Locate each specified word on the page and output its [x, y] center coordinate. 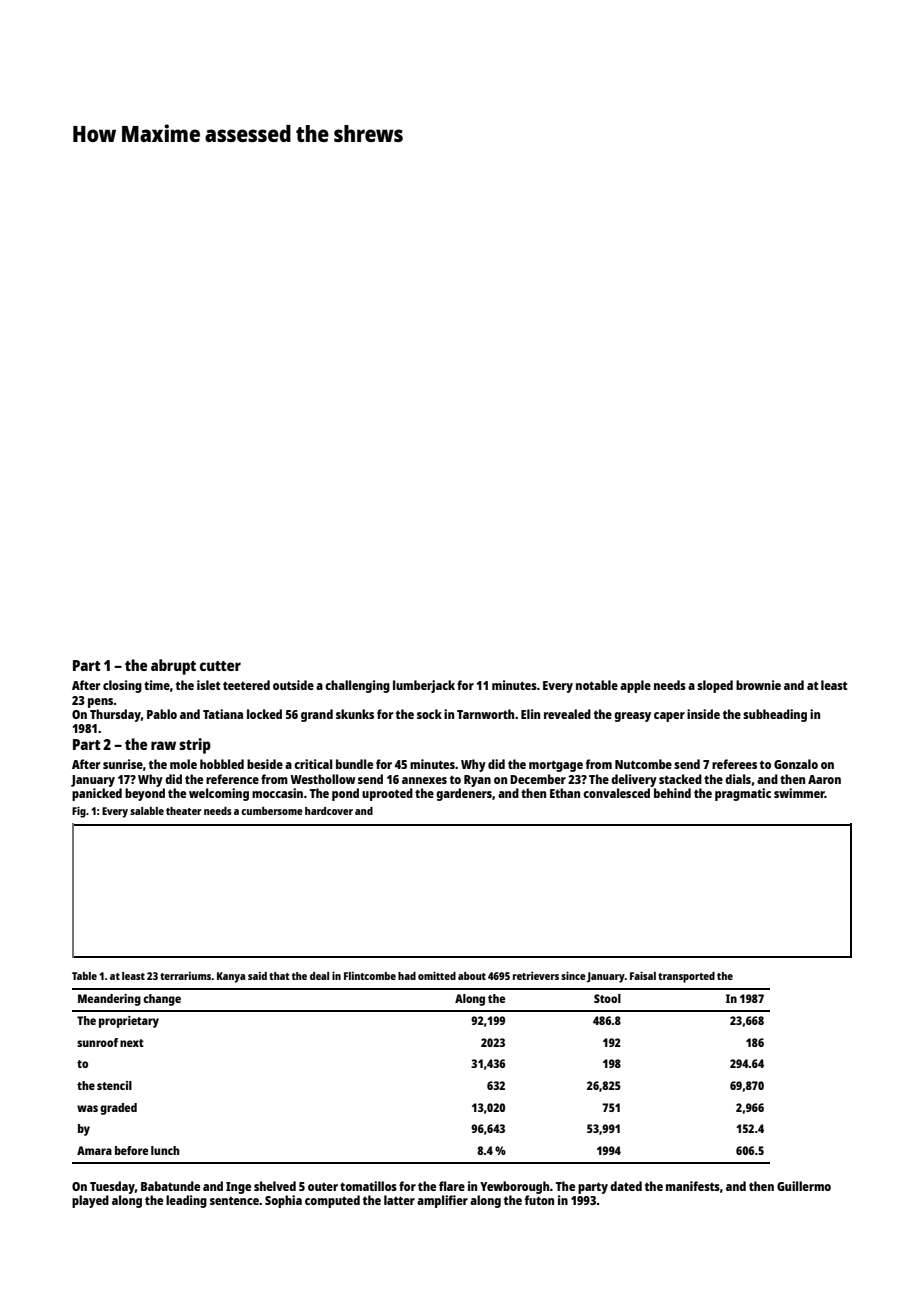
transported [686, 977]
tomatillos [368, 1186]
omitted [437, 975]
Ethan [565, 793]
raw [163, 745]
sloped [715, 686]
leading [186, 1201]
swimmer [799, 793]
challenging [357, 686]
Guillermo [804, 1186]
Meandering [109, 1000]
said [257, 975]
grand [317, 715]
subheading [775, 715]
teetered [246, 685]
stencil [114, 1085]
